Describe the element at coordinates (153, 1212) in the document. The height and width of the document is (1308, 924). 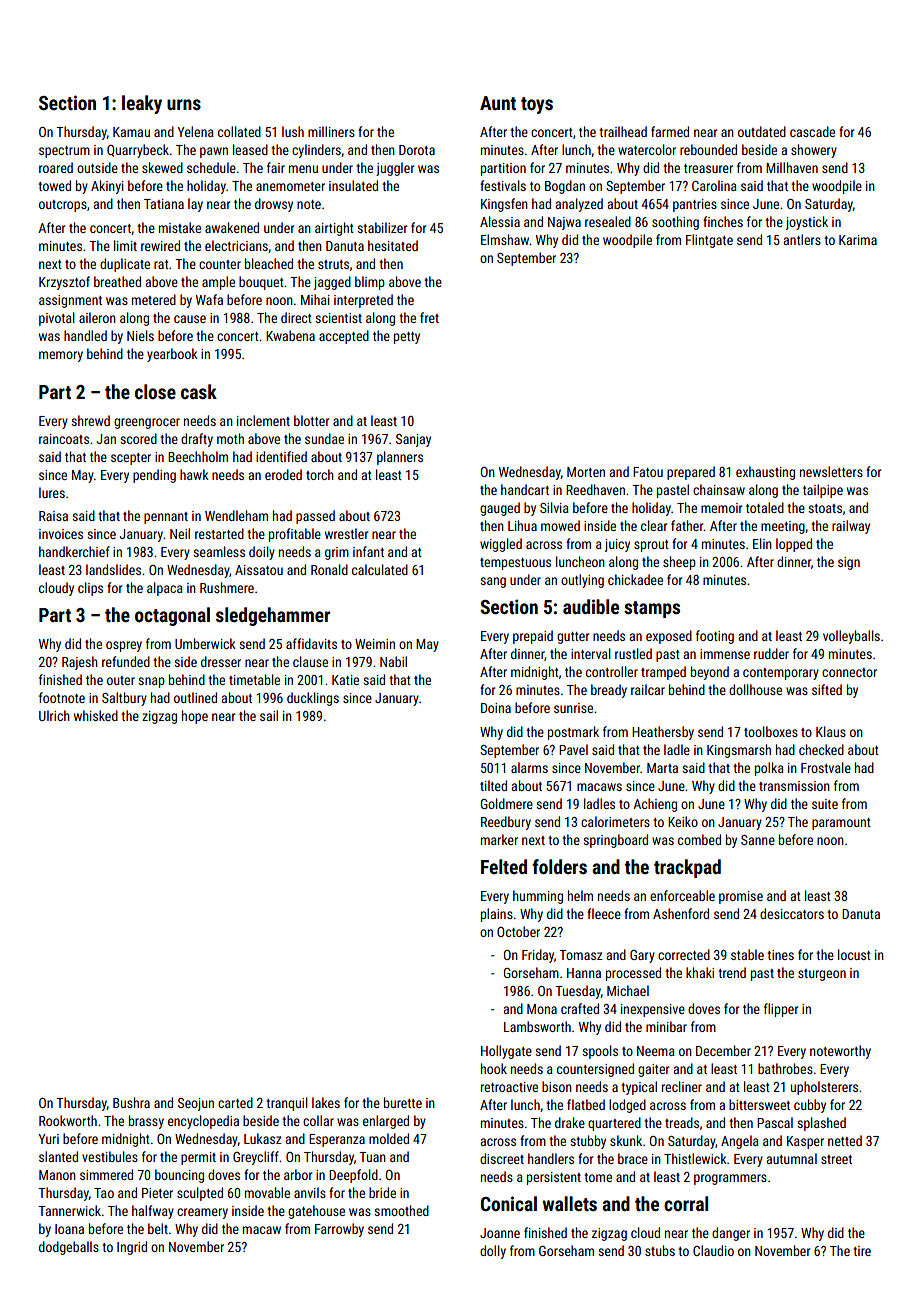
I see `halfway` at that location.
